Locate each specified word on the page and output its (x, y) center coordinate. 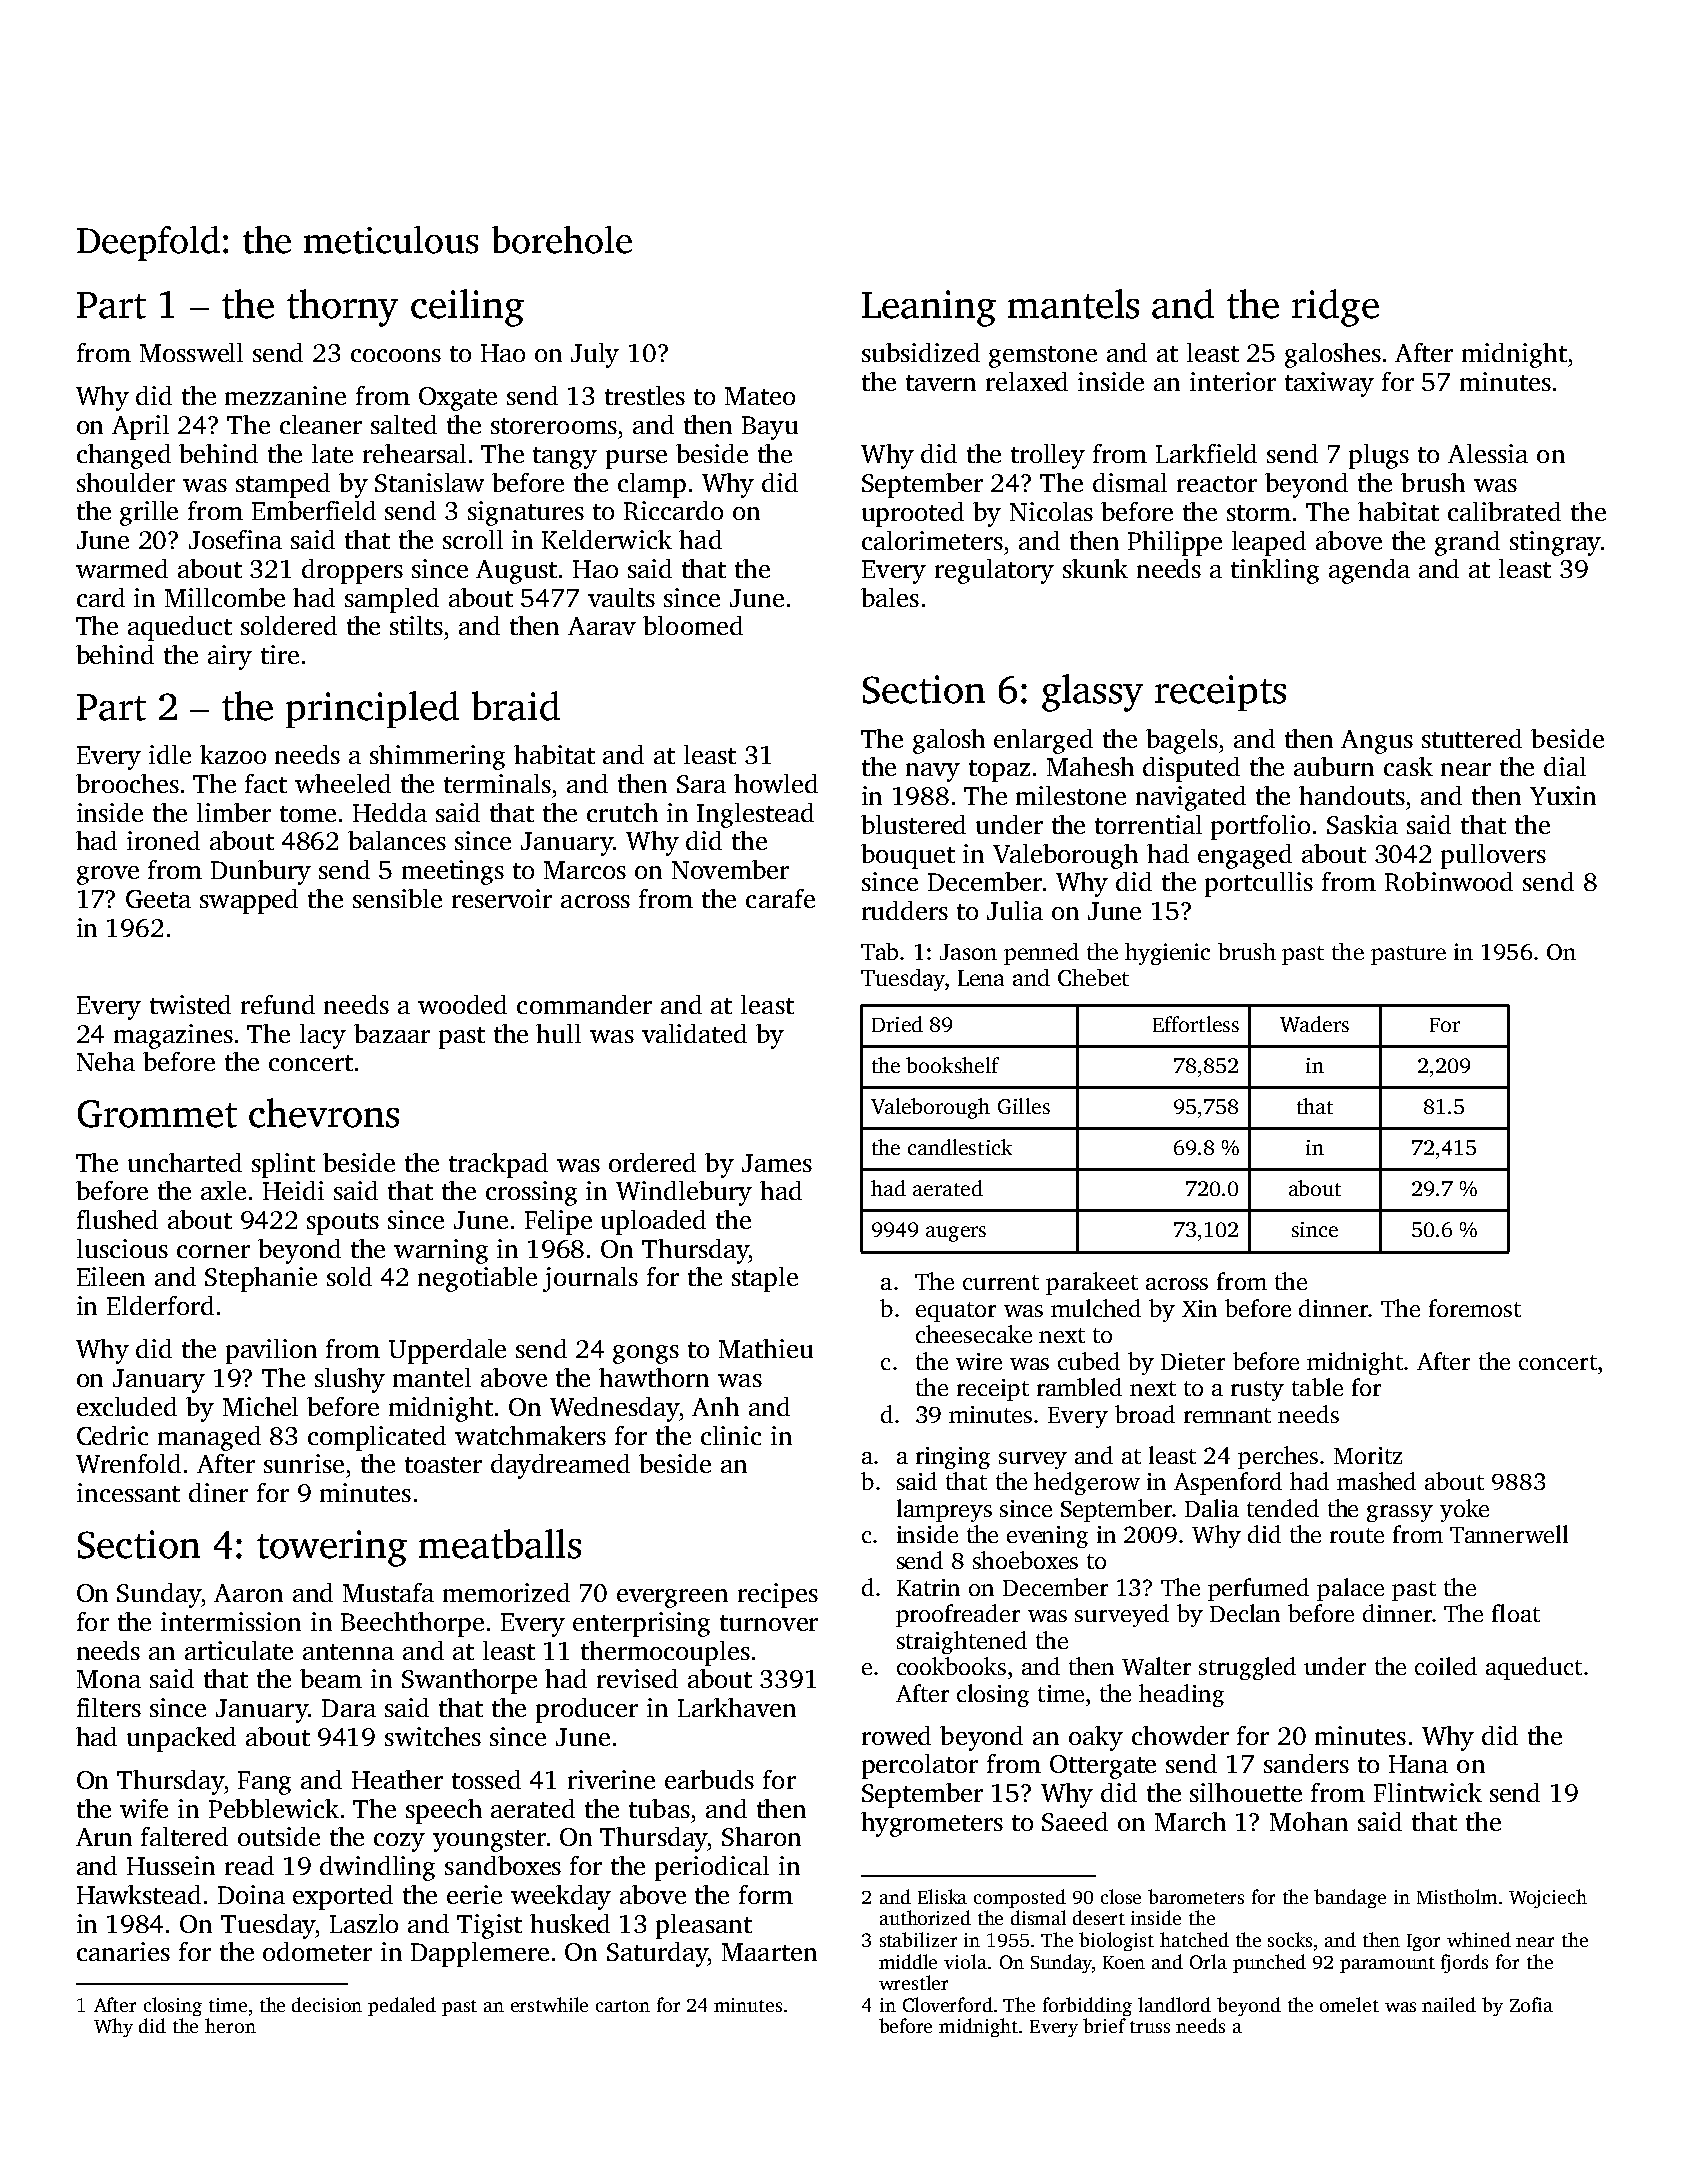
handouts (1352, 795)
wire (979, 1361)
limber (234, 812)
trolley (1048, 456)
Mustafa (388, 1592)
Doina (251, 1894)
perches (1278, 1457)
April (140, 427)
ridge (1335, 308)
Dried (897, 1024)
